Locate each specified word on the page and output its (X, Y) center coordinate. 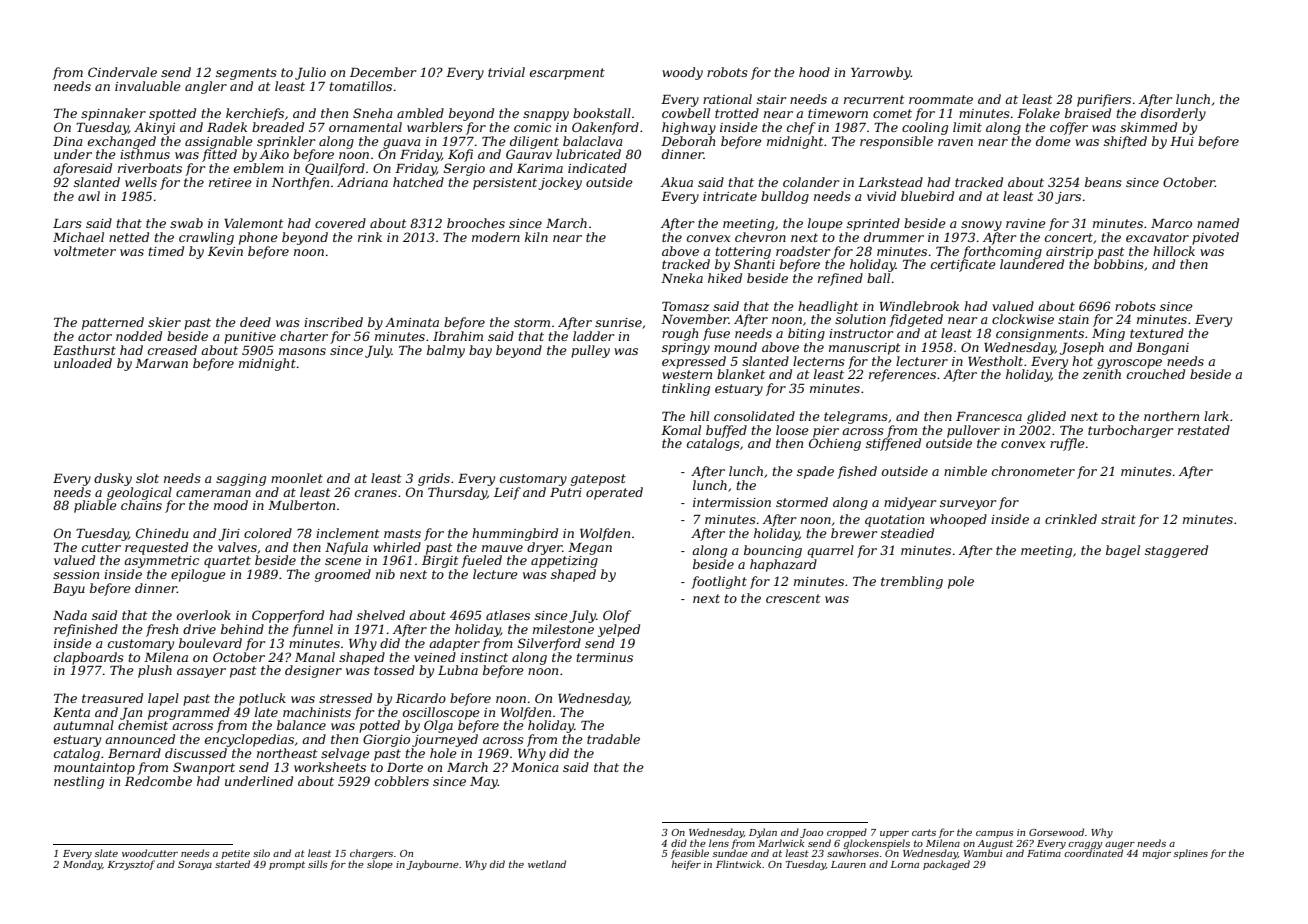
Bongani (1162, 349)
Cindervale (122, 72)
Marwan (161, 363)
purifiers (1104, 100)
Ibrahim (458, 336)
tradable (613, 739)
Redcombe (158, 781)
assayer (201, 673)
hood (814, 72)
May (484, 783)
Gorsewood (1056, 832)
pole (961, 582)
